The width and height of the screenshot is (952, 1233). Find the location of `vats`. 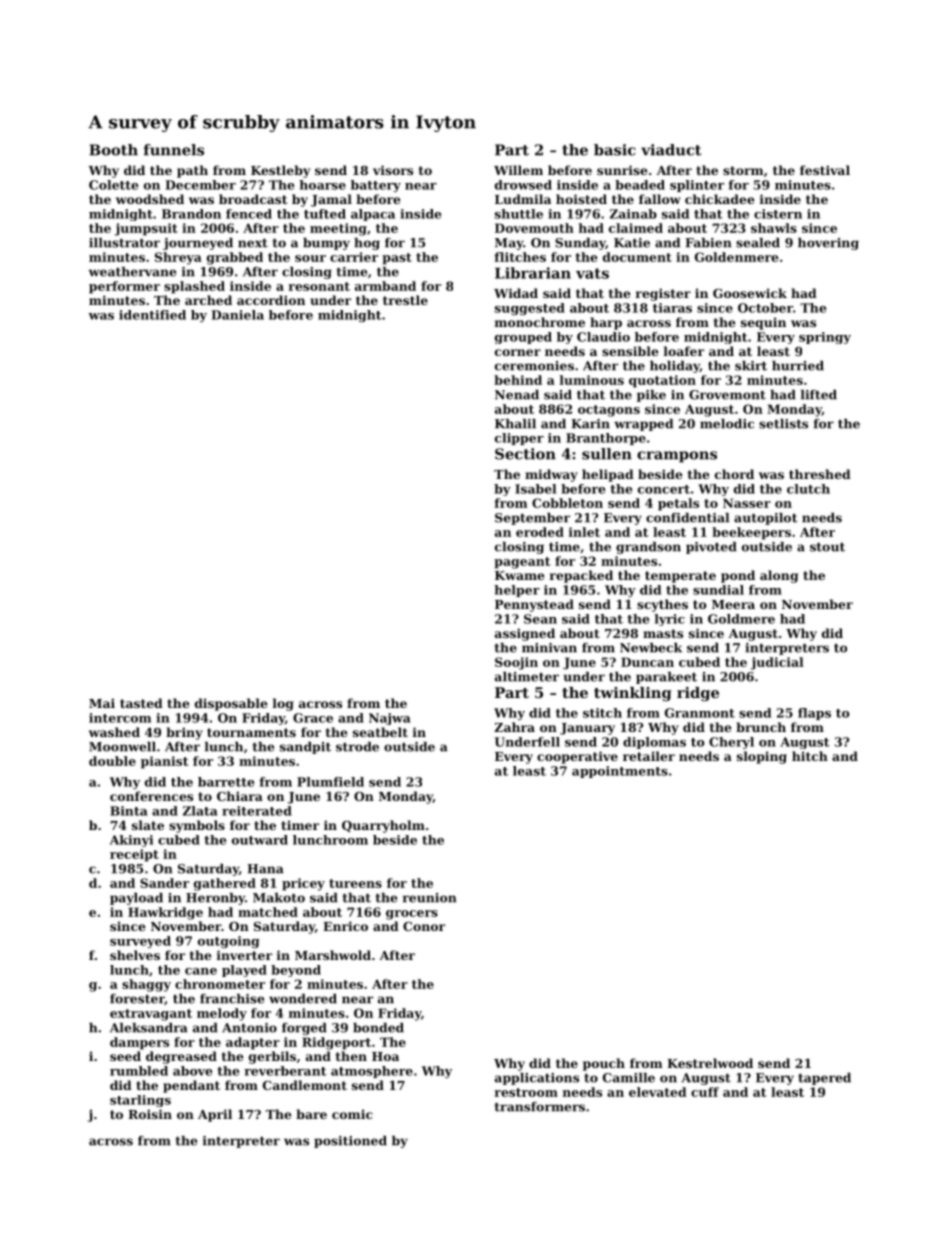

vats is located at coordinates (592, 273).
